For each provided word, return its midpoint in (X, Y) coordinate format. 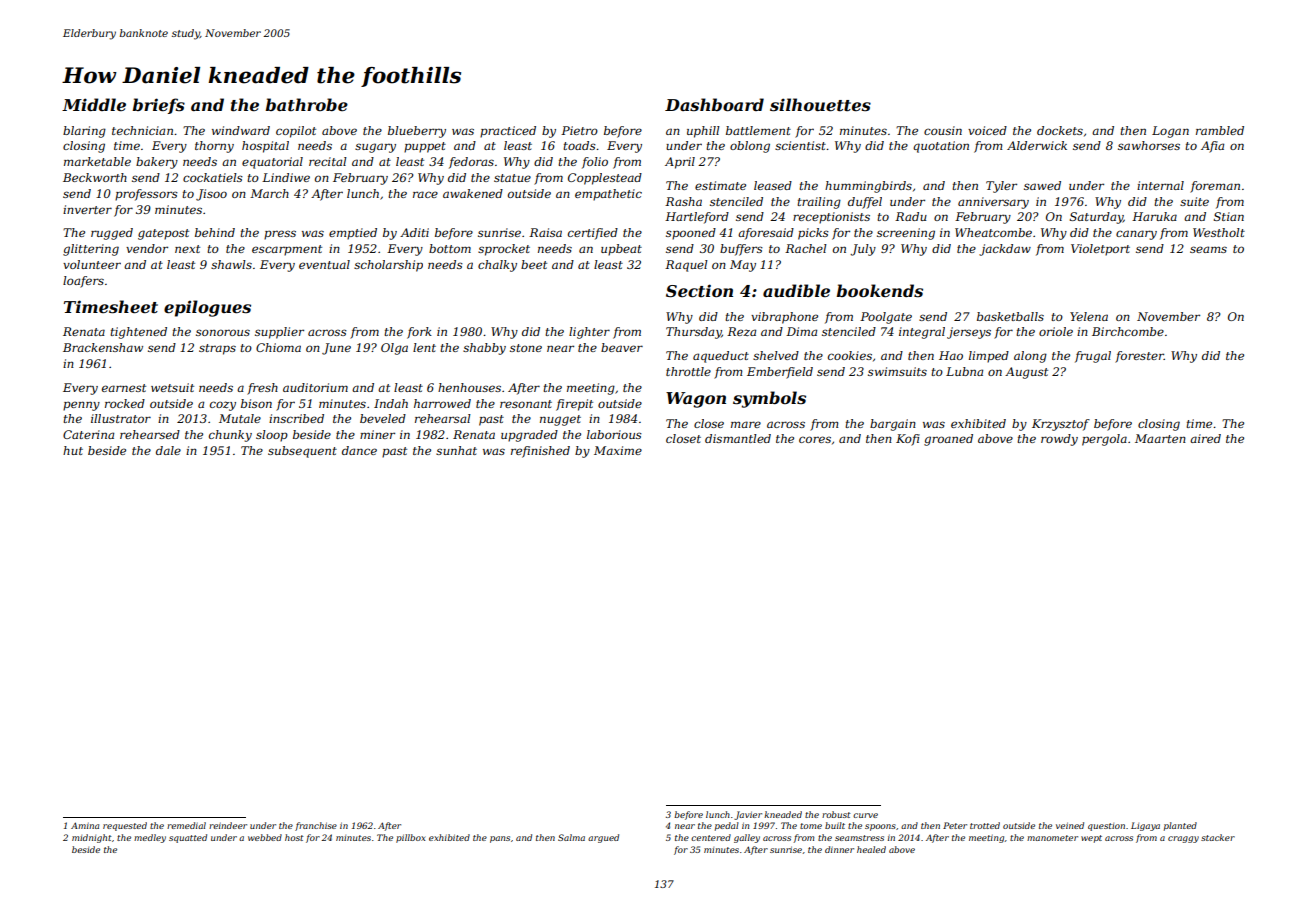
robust (836, 814)
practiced (508, 132)
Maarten (1160, 438)
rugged (112, 234)
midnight (91, 838)
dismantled (738, 438)
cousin (943, 130)
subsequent (302, 452)
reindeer (228, 825)
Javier (748, 815)
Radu (911, 216)
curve (865, 815)
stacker (1218, 837)
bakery (157, 163)
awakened (473, 193)
